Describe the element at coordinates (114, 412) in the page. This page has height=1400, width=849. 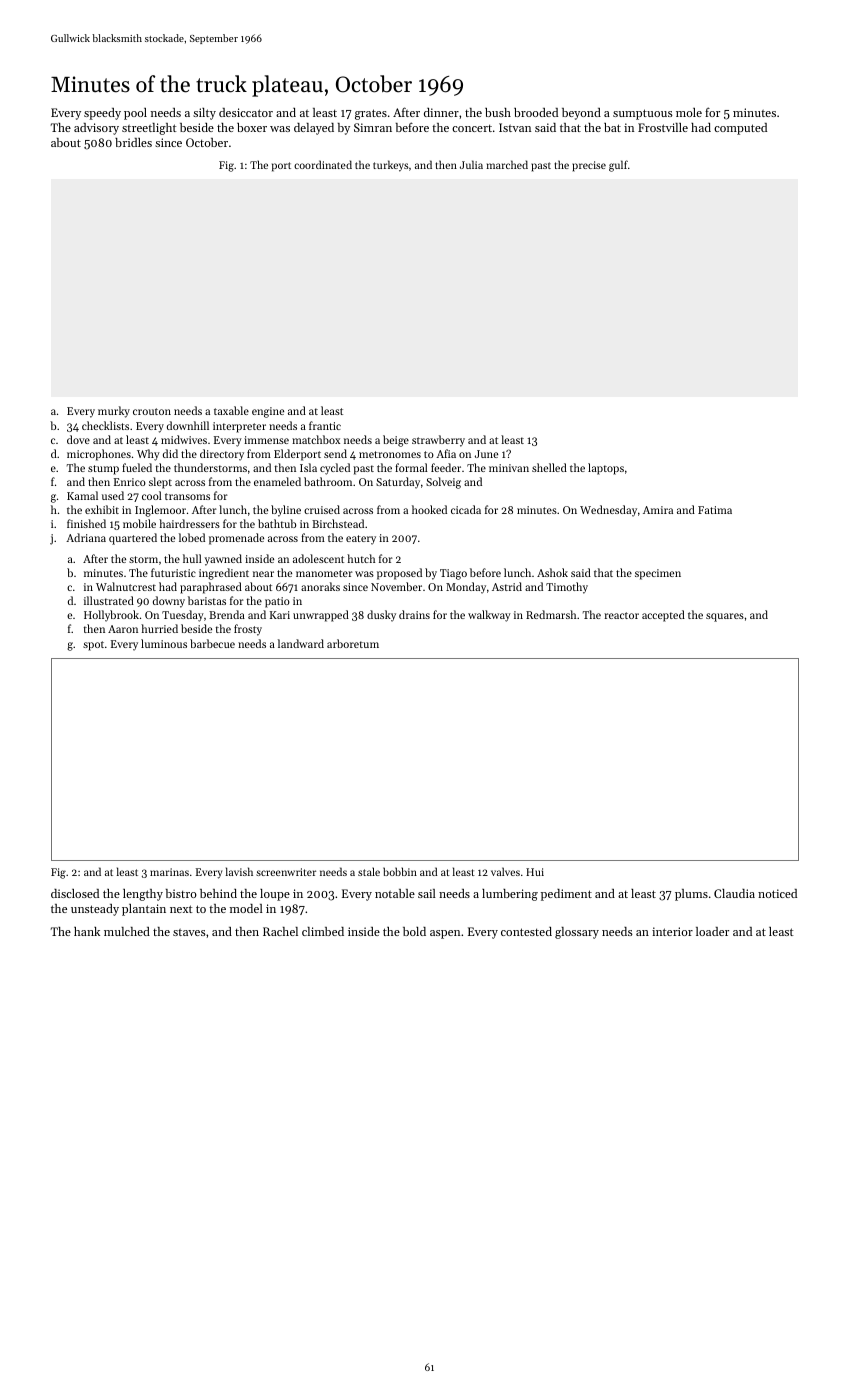
I see `murky` at that location.
